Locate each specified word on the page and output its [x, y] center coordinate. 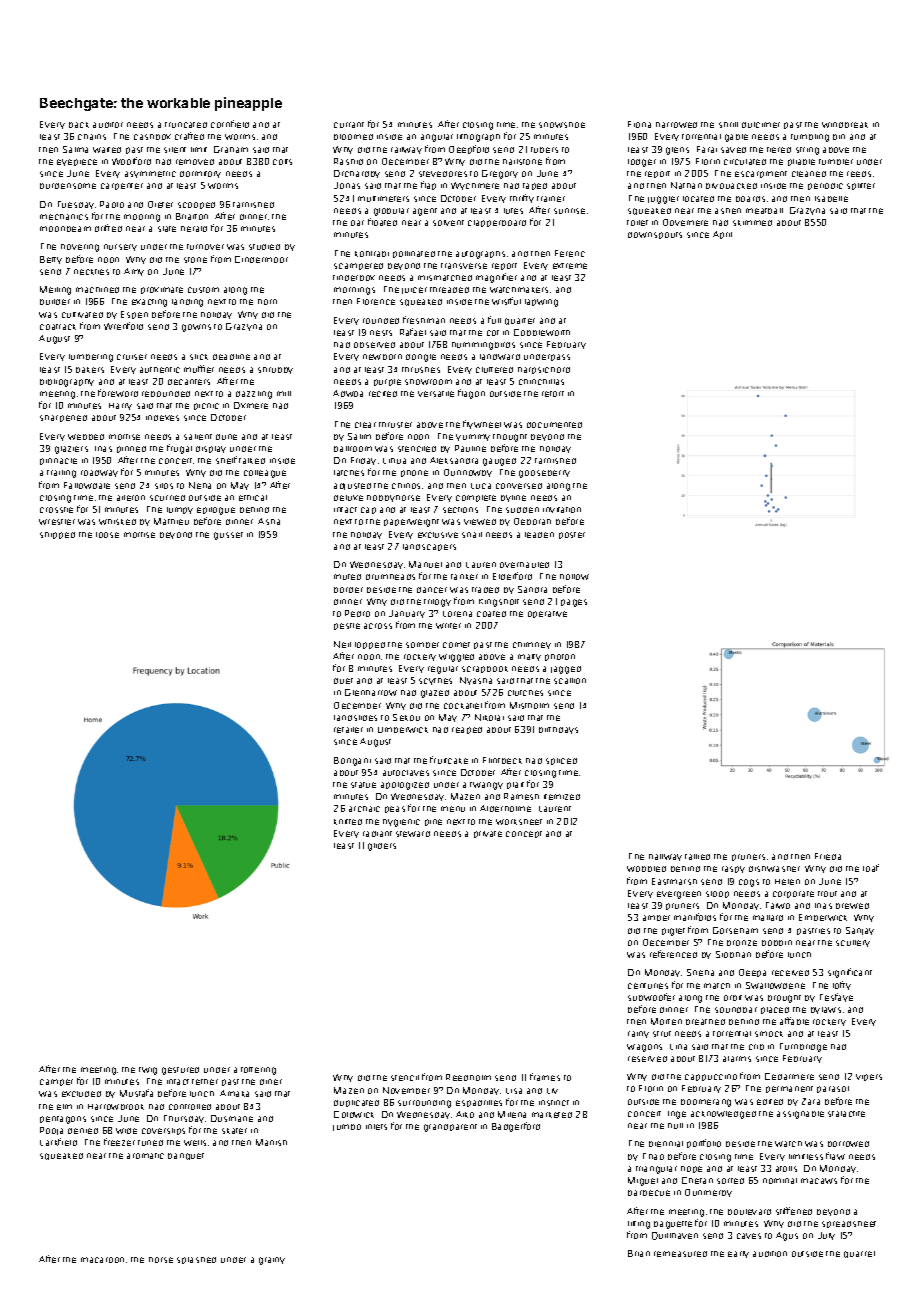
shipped [57, 535]
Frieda [828, 856]
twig [148, 1071]
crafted [189, 136]
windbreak [845, 125]
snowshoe [562, 125]
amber [656, 918]
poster [572, 535]
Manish [271, 1142]
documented [554, 425]
